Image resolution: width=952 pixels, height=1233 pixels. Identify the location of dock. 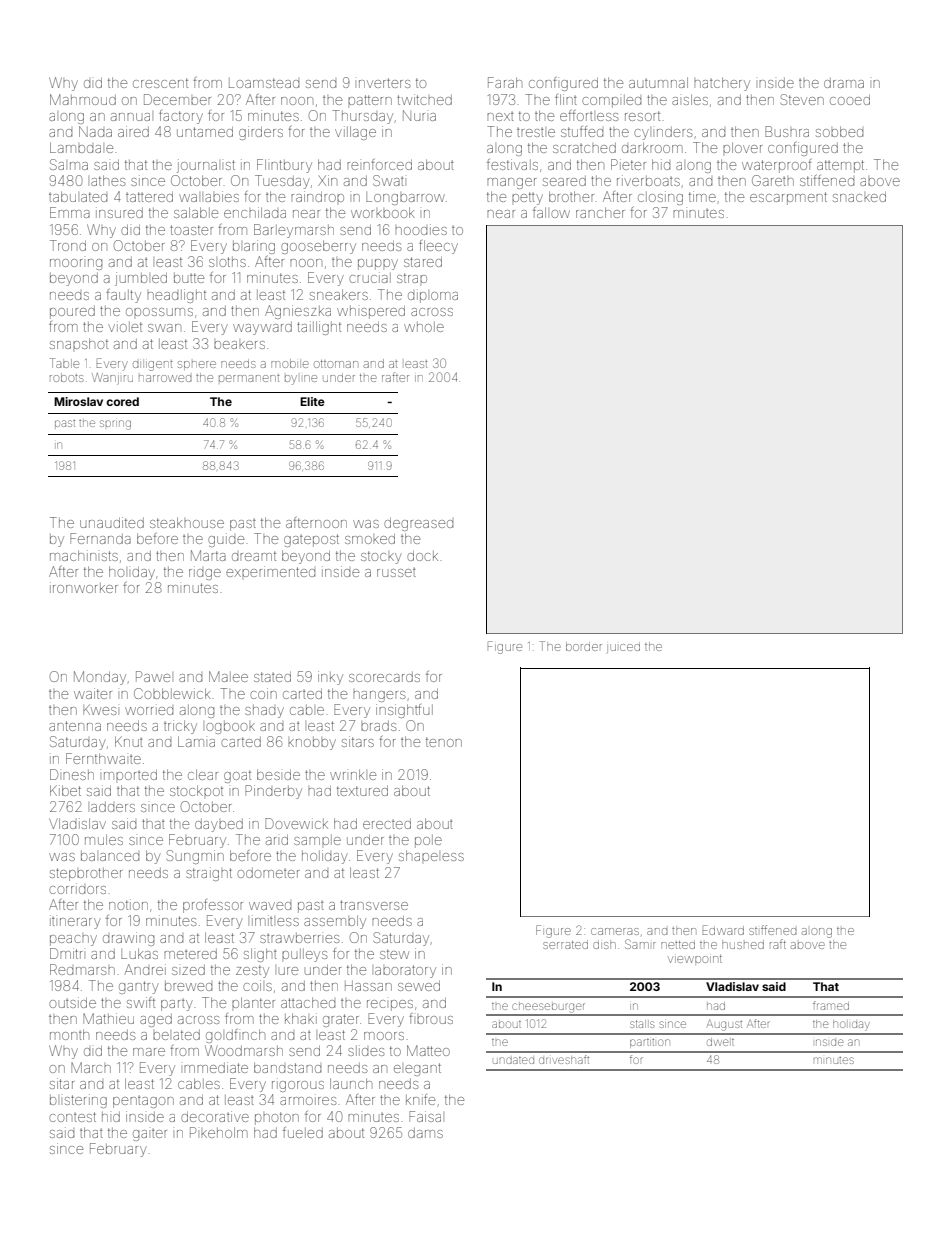
(422, 556).
